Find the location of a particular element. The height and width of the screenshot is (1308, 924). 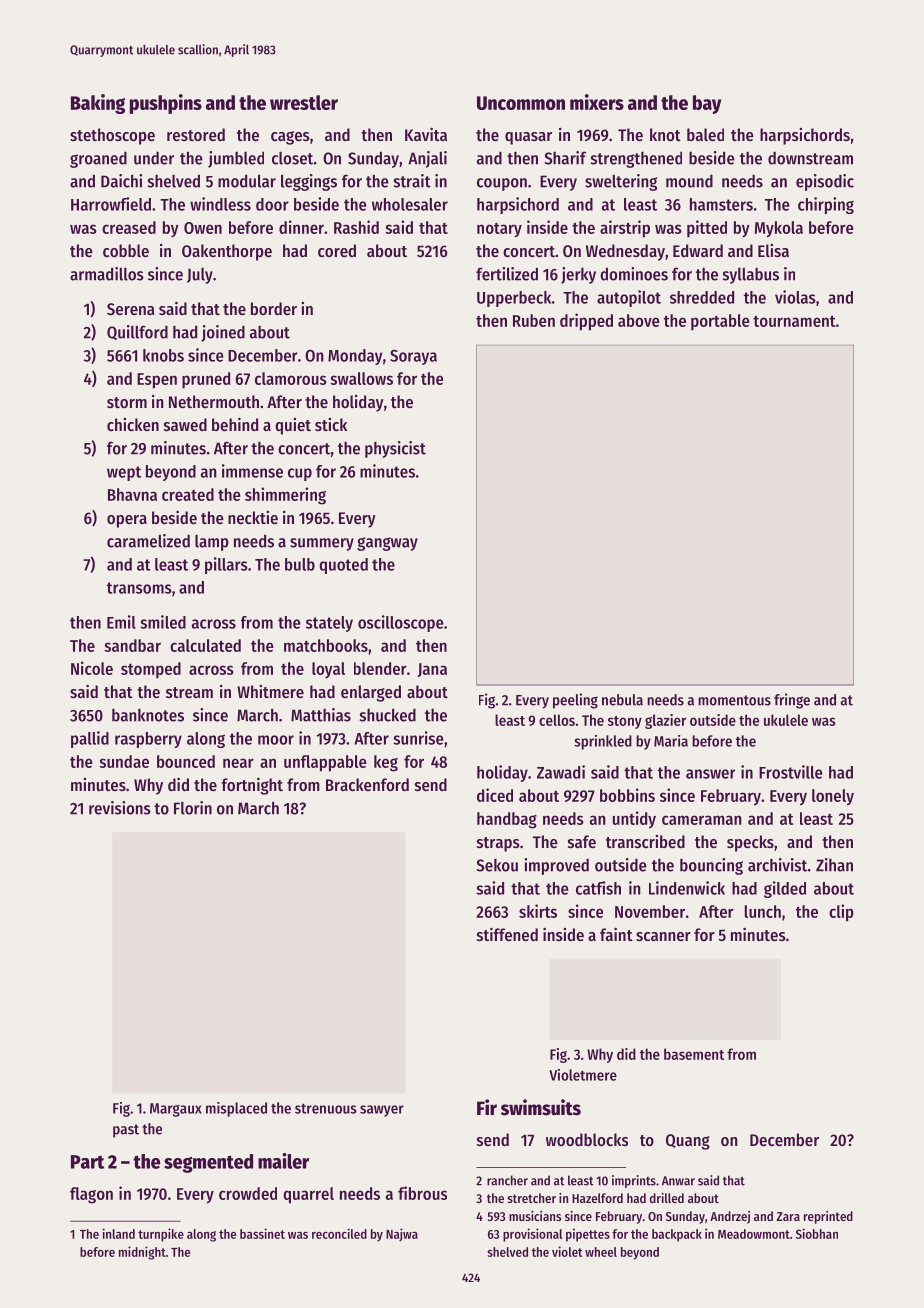

fibrous is located at coordinates (422, 1193).
